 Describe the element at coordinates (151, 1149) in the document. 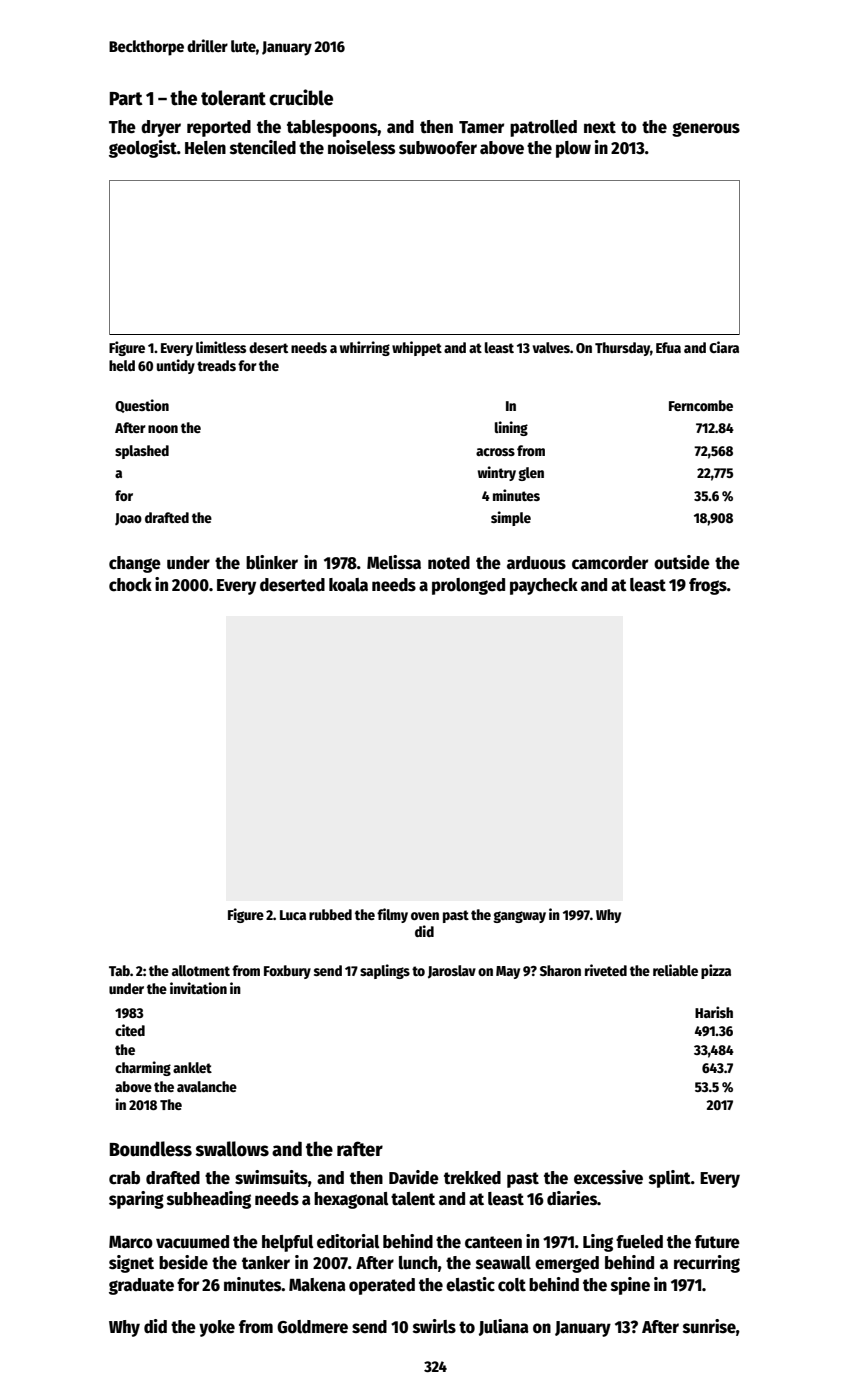

I see `Boundless` at that location.
